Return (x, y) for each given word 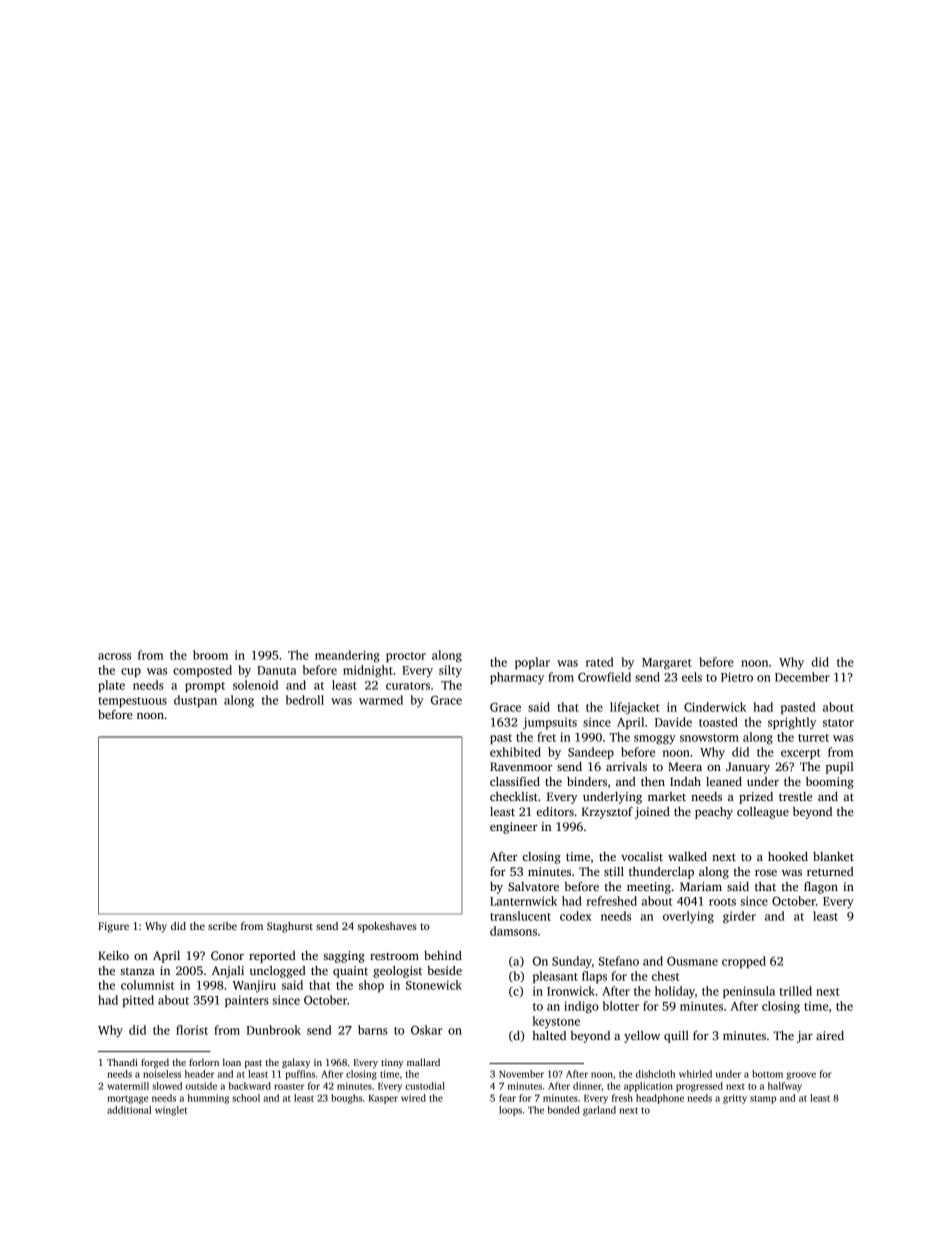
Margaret (667, 664)
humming (208, 1099)
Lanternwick (523, 901)
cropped (744, 962)
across (114, 656)
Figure (113, 927)
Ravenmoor (521, 766)
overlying (688, 917)
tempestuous (132, 702)
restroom (394, 956)
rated (600, 662)
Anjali (228, 972)
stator (838, 723)
